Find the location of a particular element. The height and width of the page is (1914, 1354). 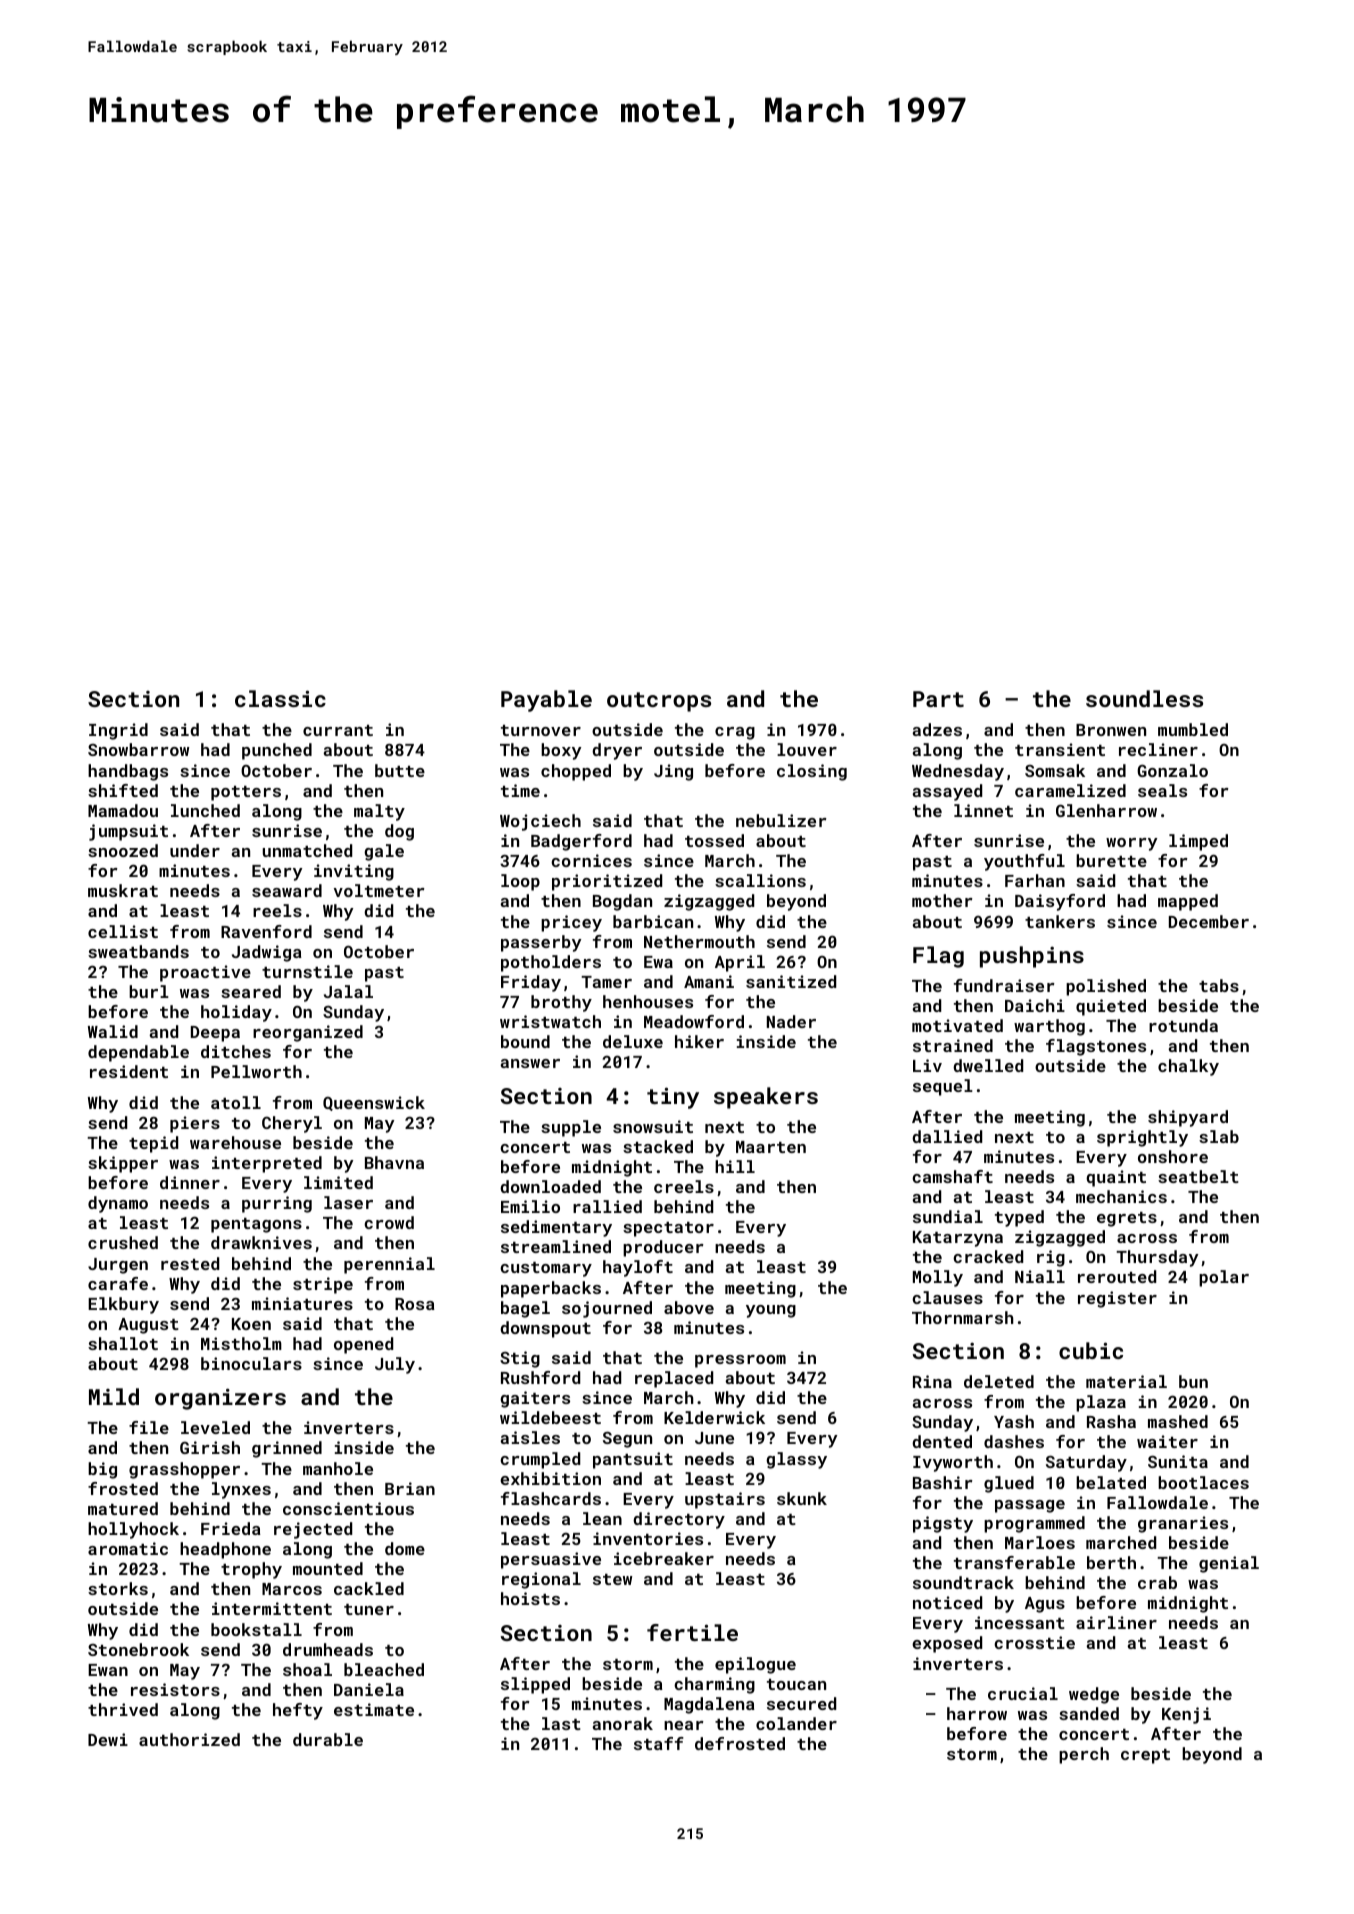

tuner is located at coordinates (369, 1609).
